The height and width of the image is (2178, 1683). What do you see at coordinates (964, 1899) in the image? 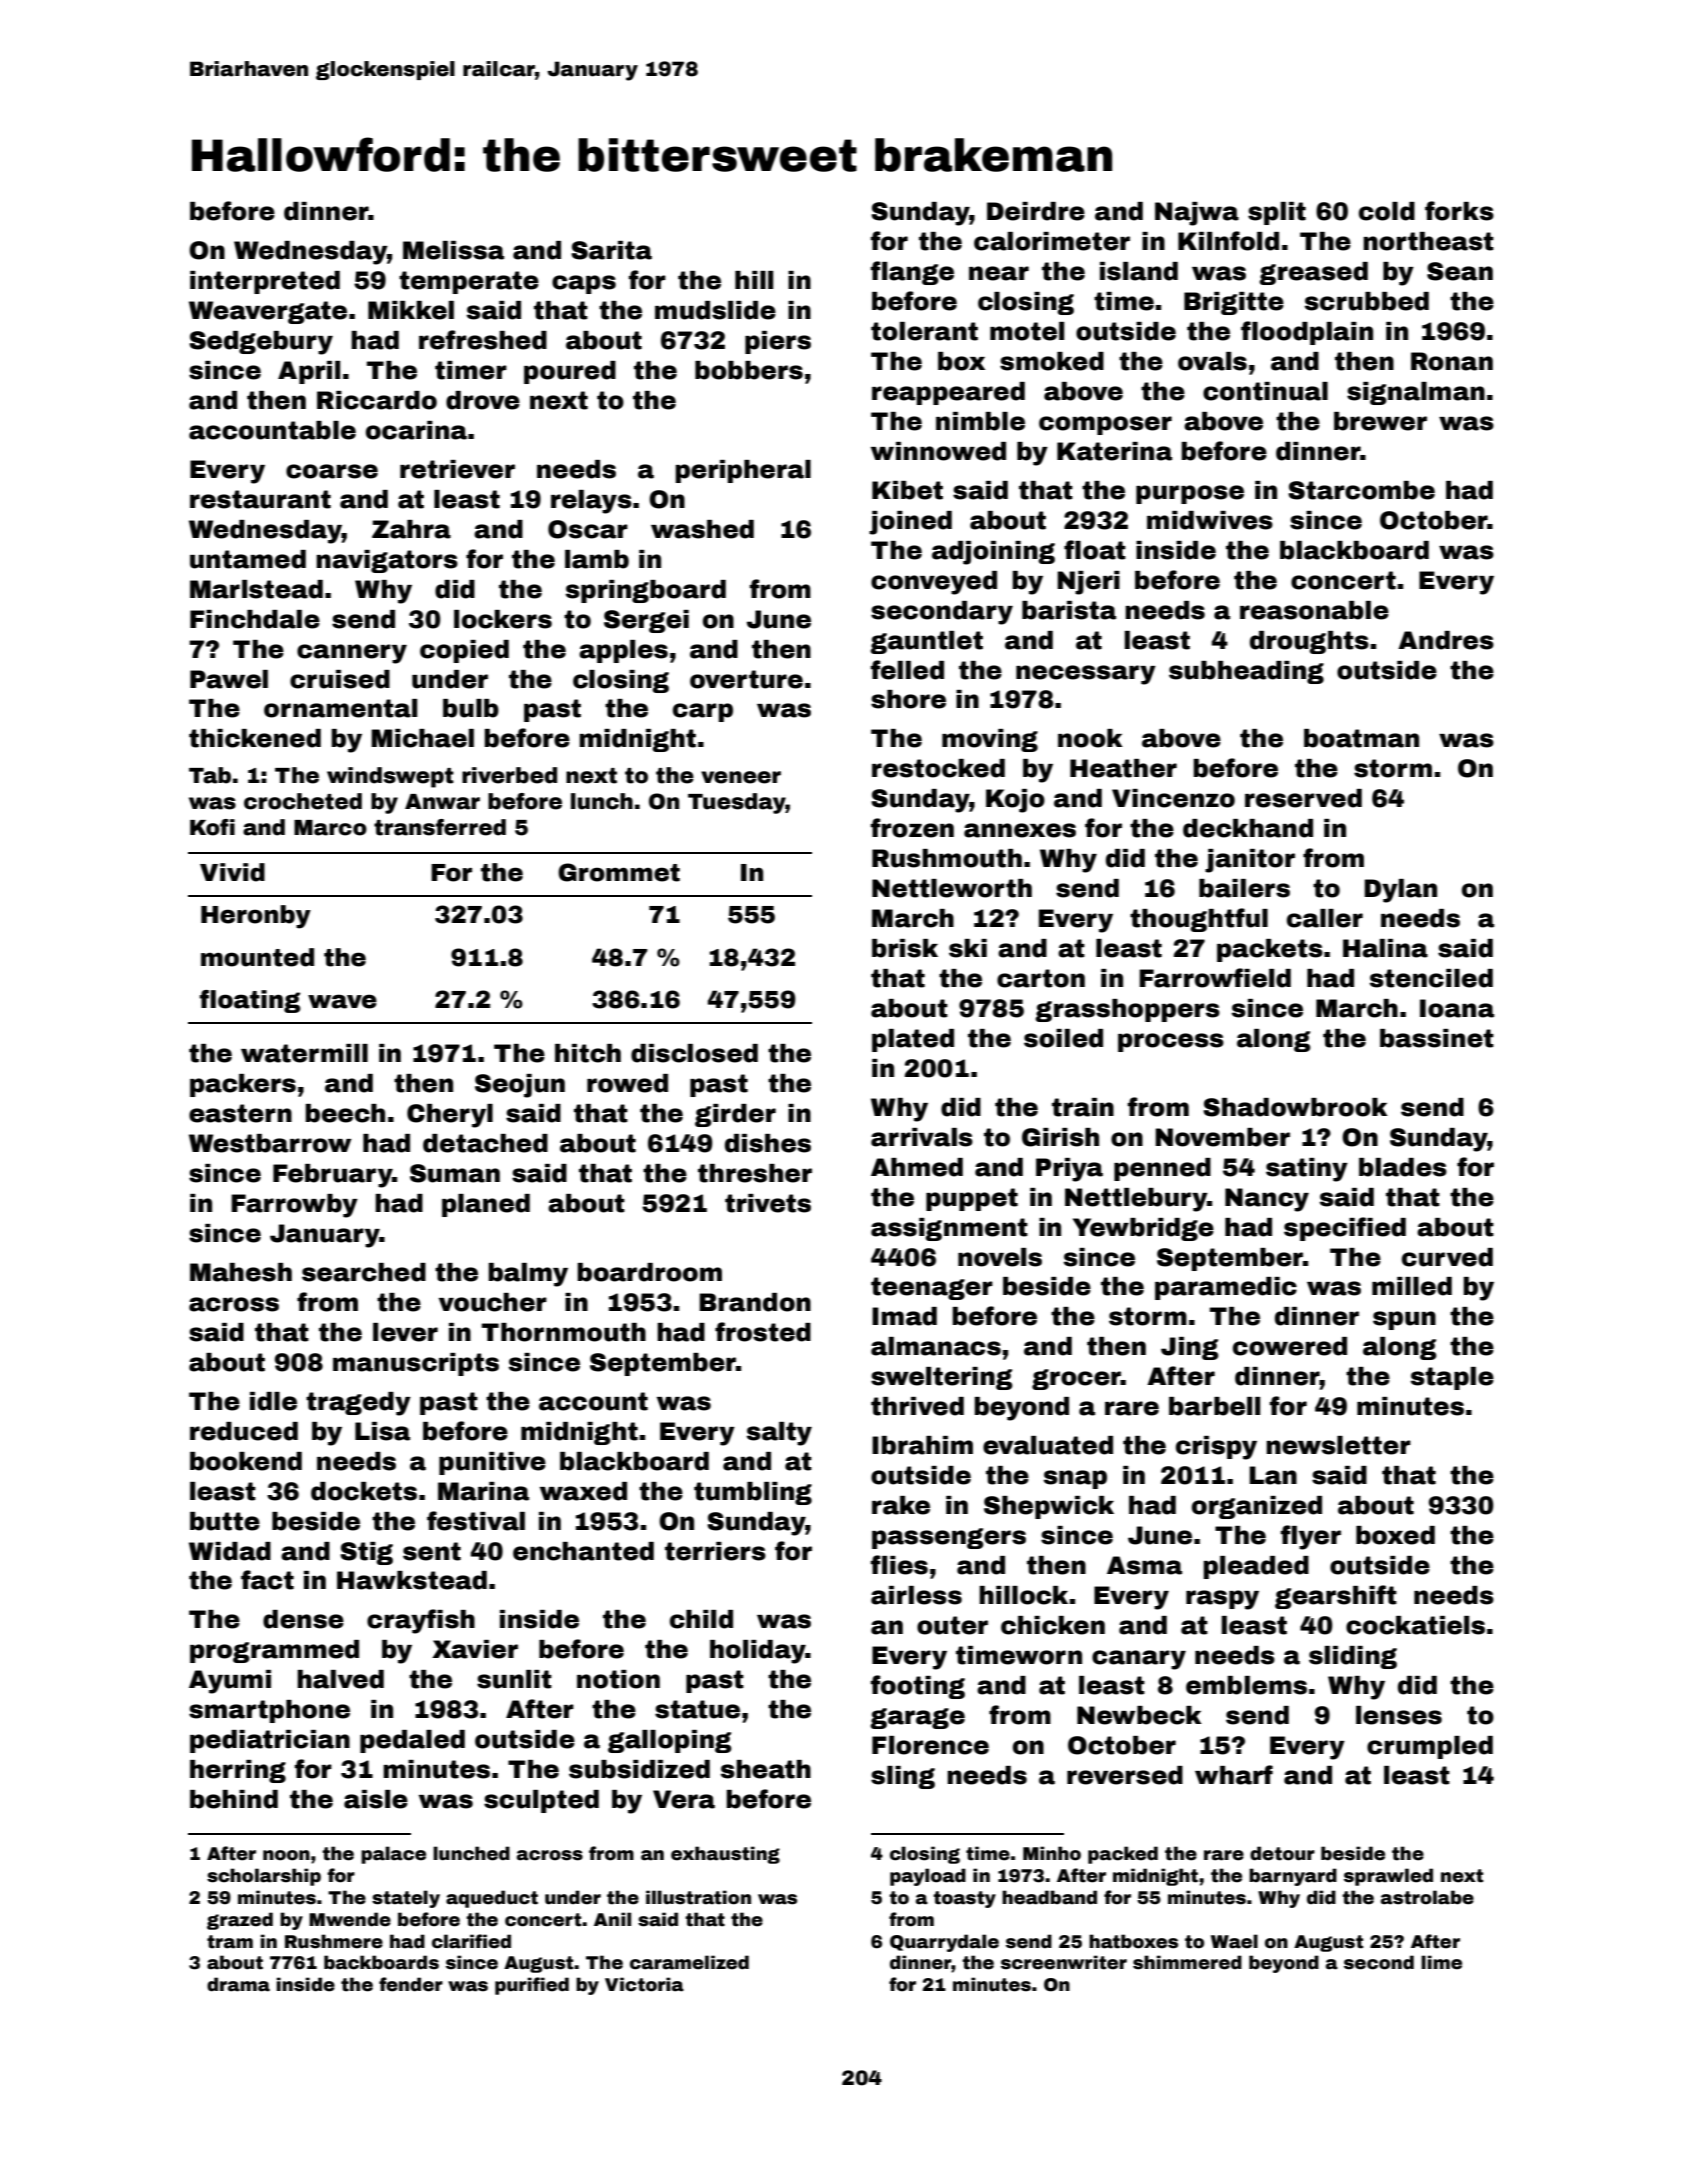
I see `toasty` at bounding box center [964, 1899].
